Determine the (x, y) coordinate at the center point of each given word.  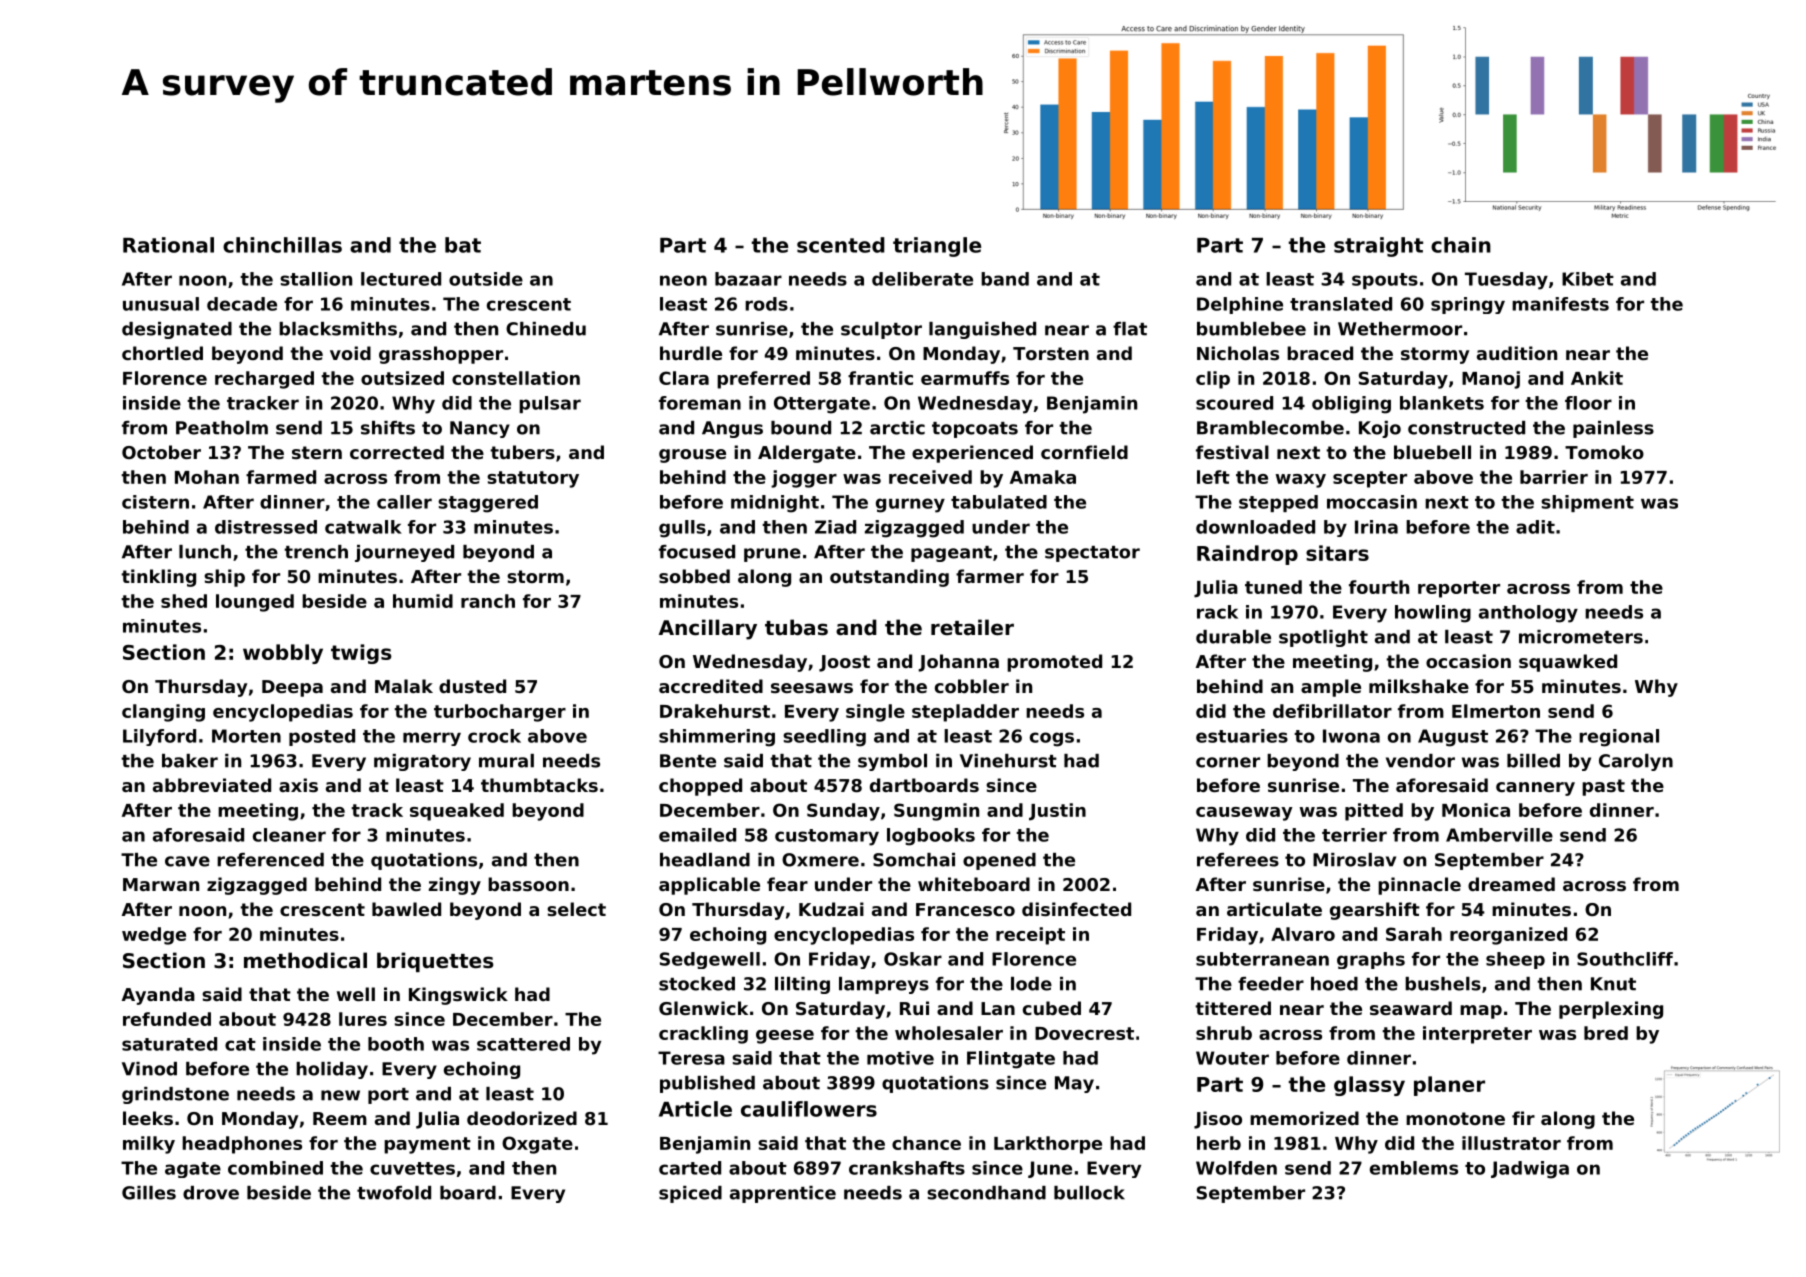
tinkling (158, 578)
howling (1433, 614)
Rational (168, 245)
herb (1219, 1143)
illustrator (1511, 1143)
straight (1378, 247)
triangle (937, 247)
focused (697, 552)
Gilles (149, 1193)
